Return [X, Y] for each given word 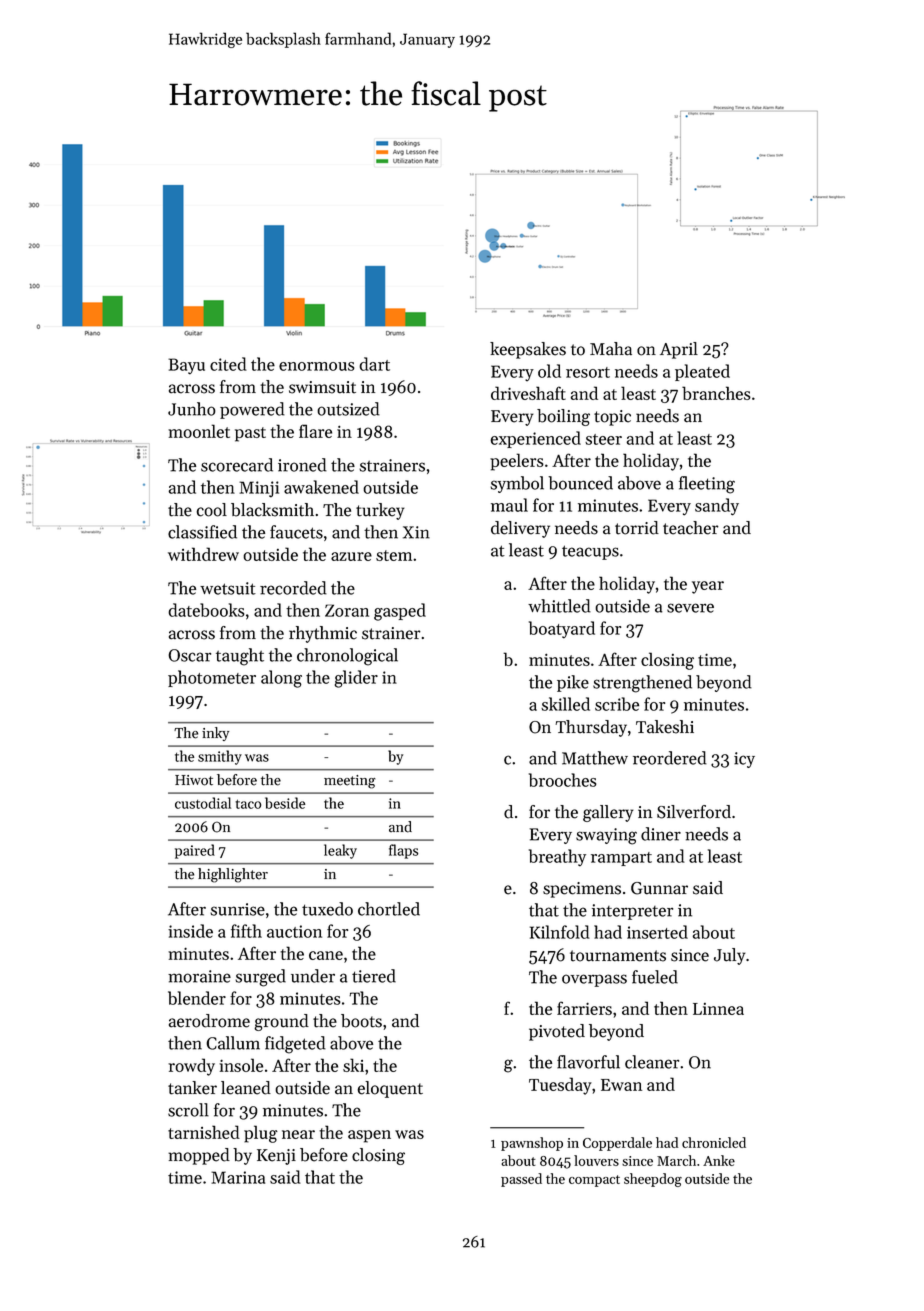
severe [690, 608]
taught [240, 657]
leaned [246, 1088]
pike [573, 683]
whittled [559, 606]
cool [212, 510]
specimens [582, 890]
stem [394, 555]
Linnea [718, 1009]
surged [260, 978]
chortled [389, 909]
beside [285, 803]
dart [374, 364]
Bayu [186, 366]
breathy [557, 858]
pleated [702, 372]
